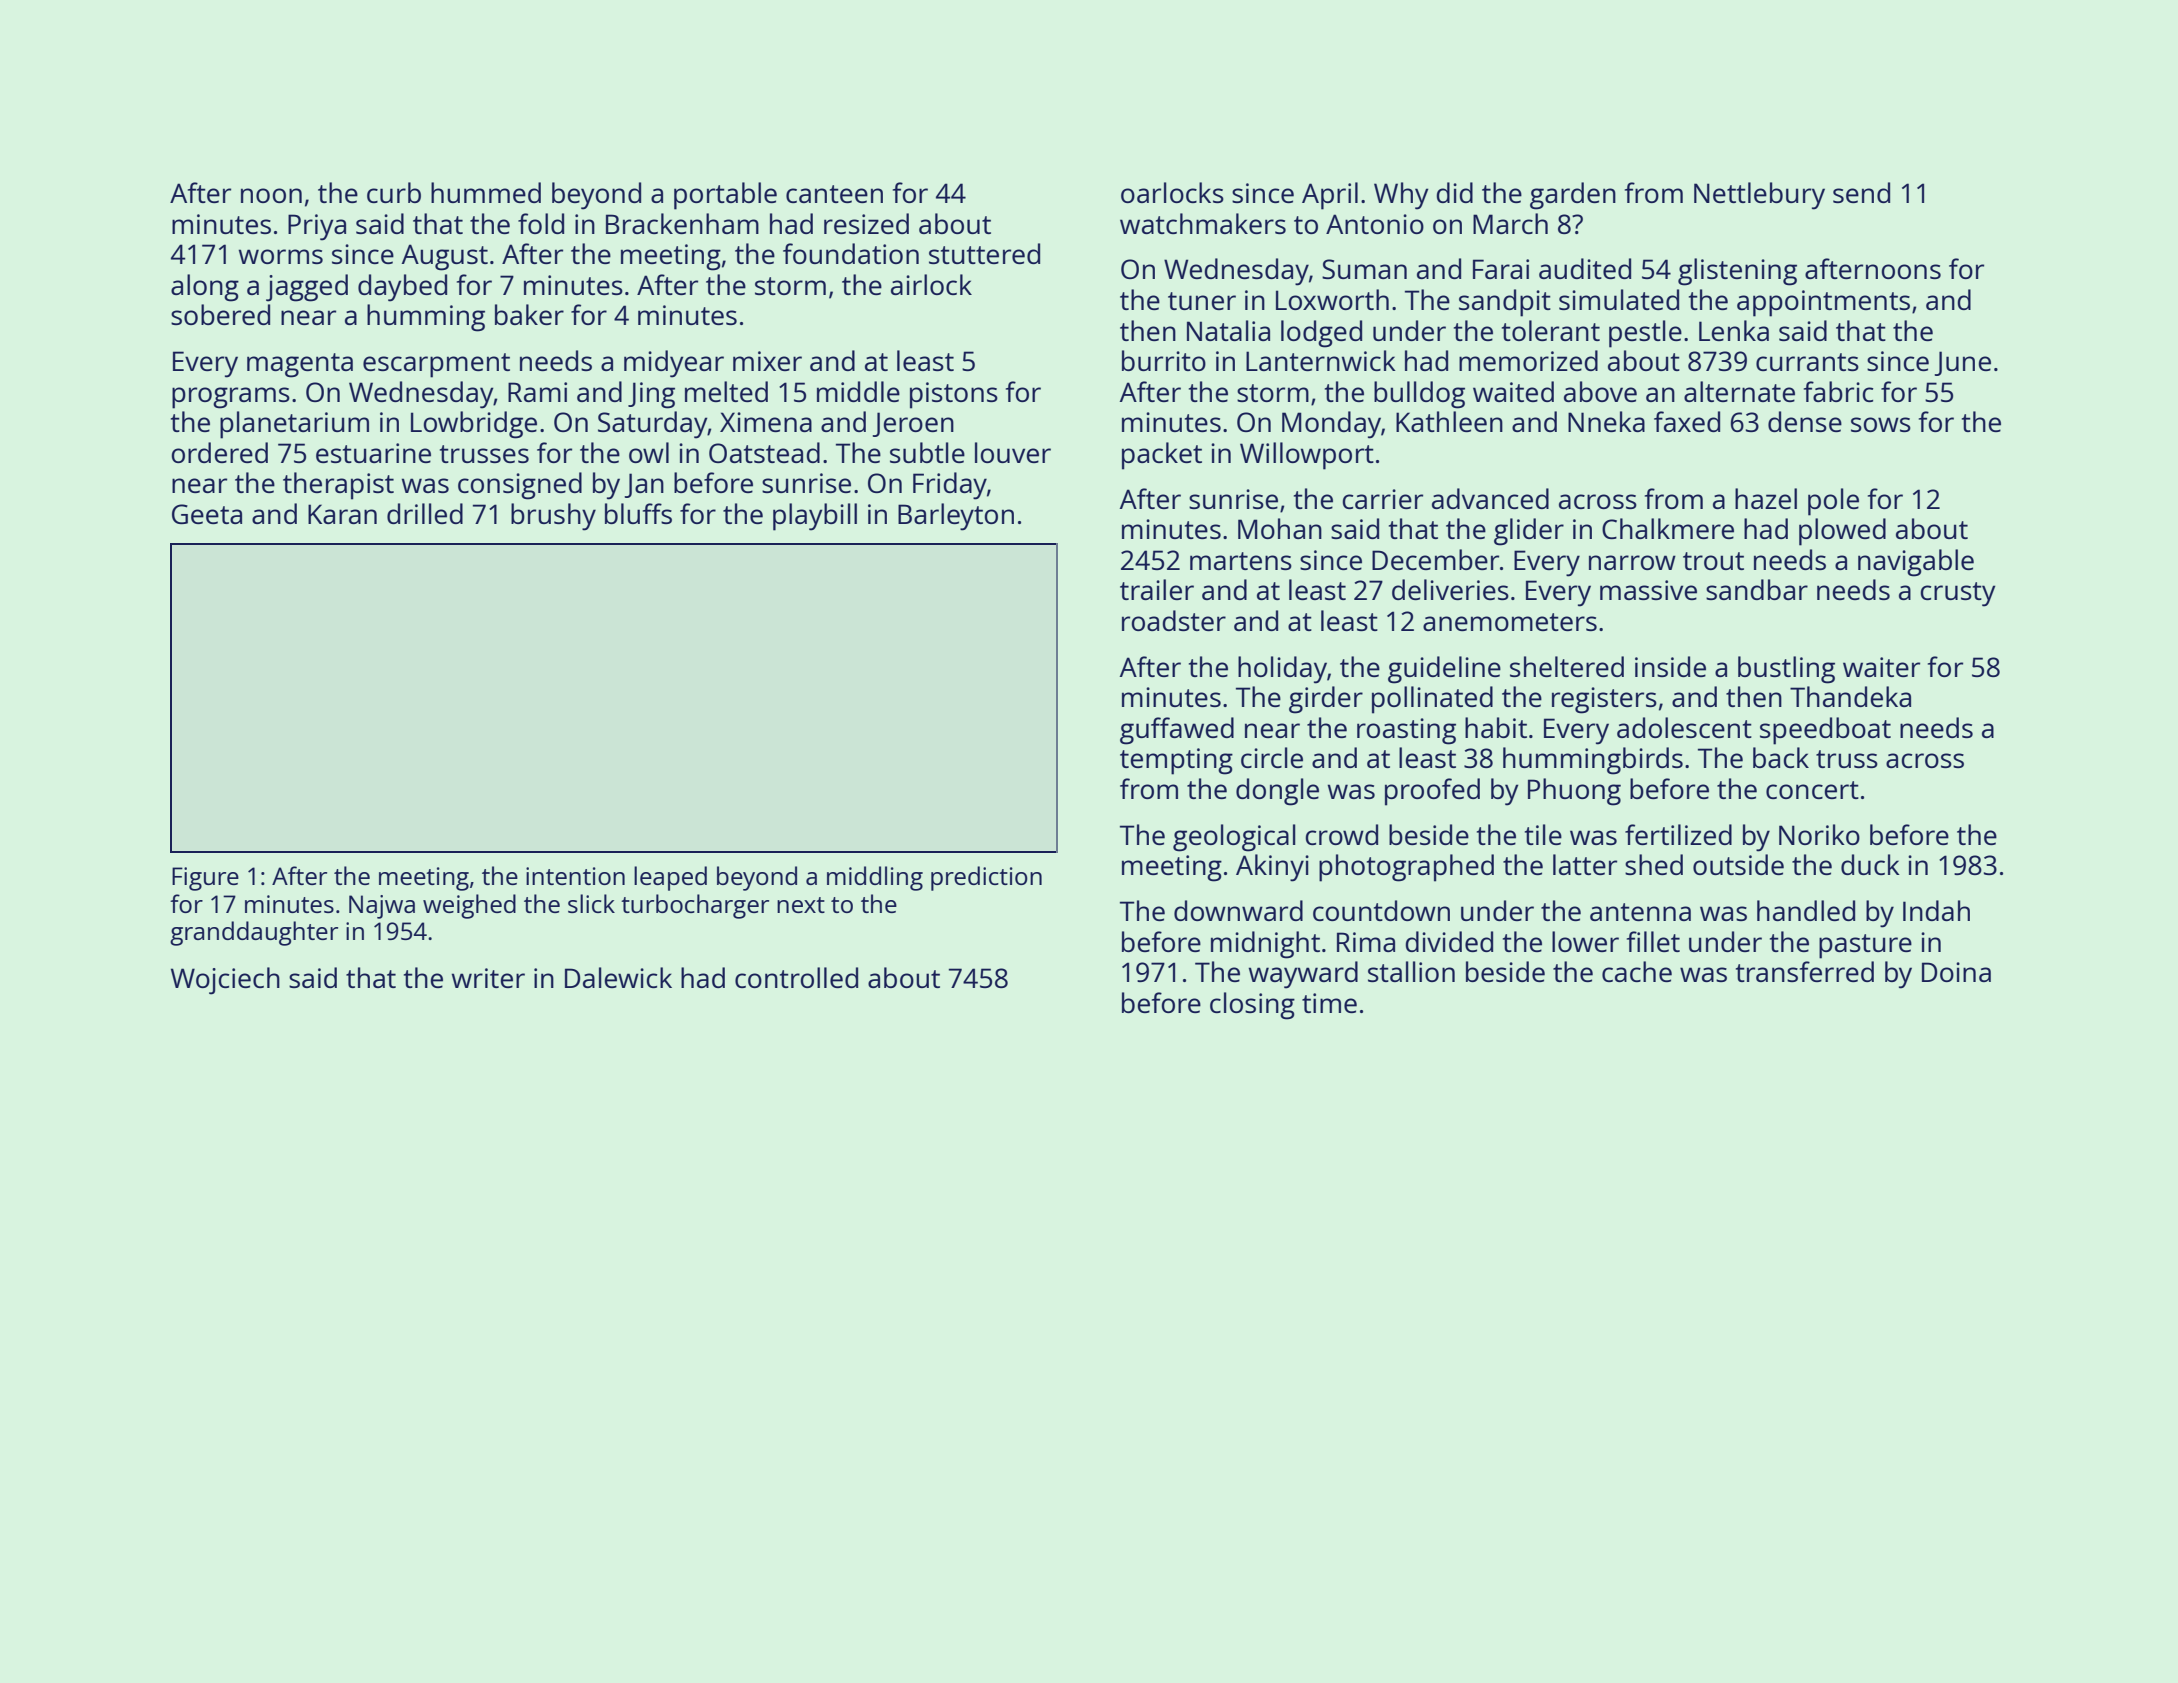  What do you see at coordinates (682, 223) in the screenshot?
I see `Brackenham` at bounding box center [682, 223].
